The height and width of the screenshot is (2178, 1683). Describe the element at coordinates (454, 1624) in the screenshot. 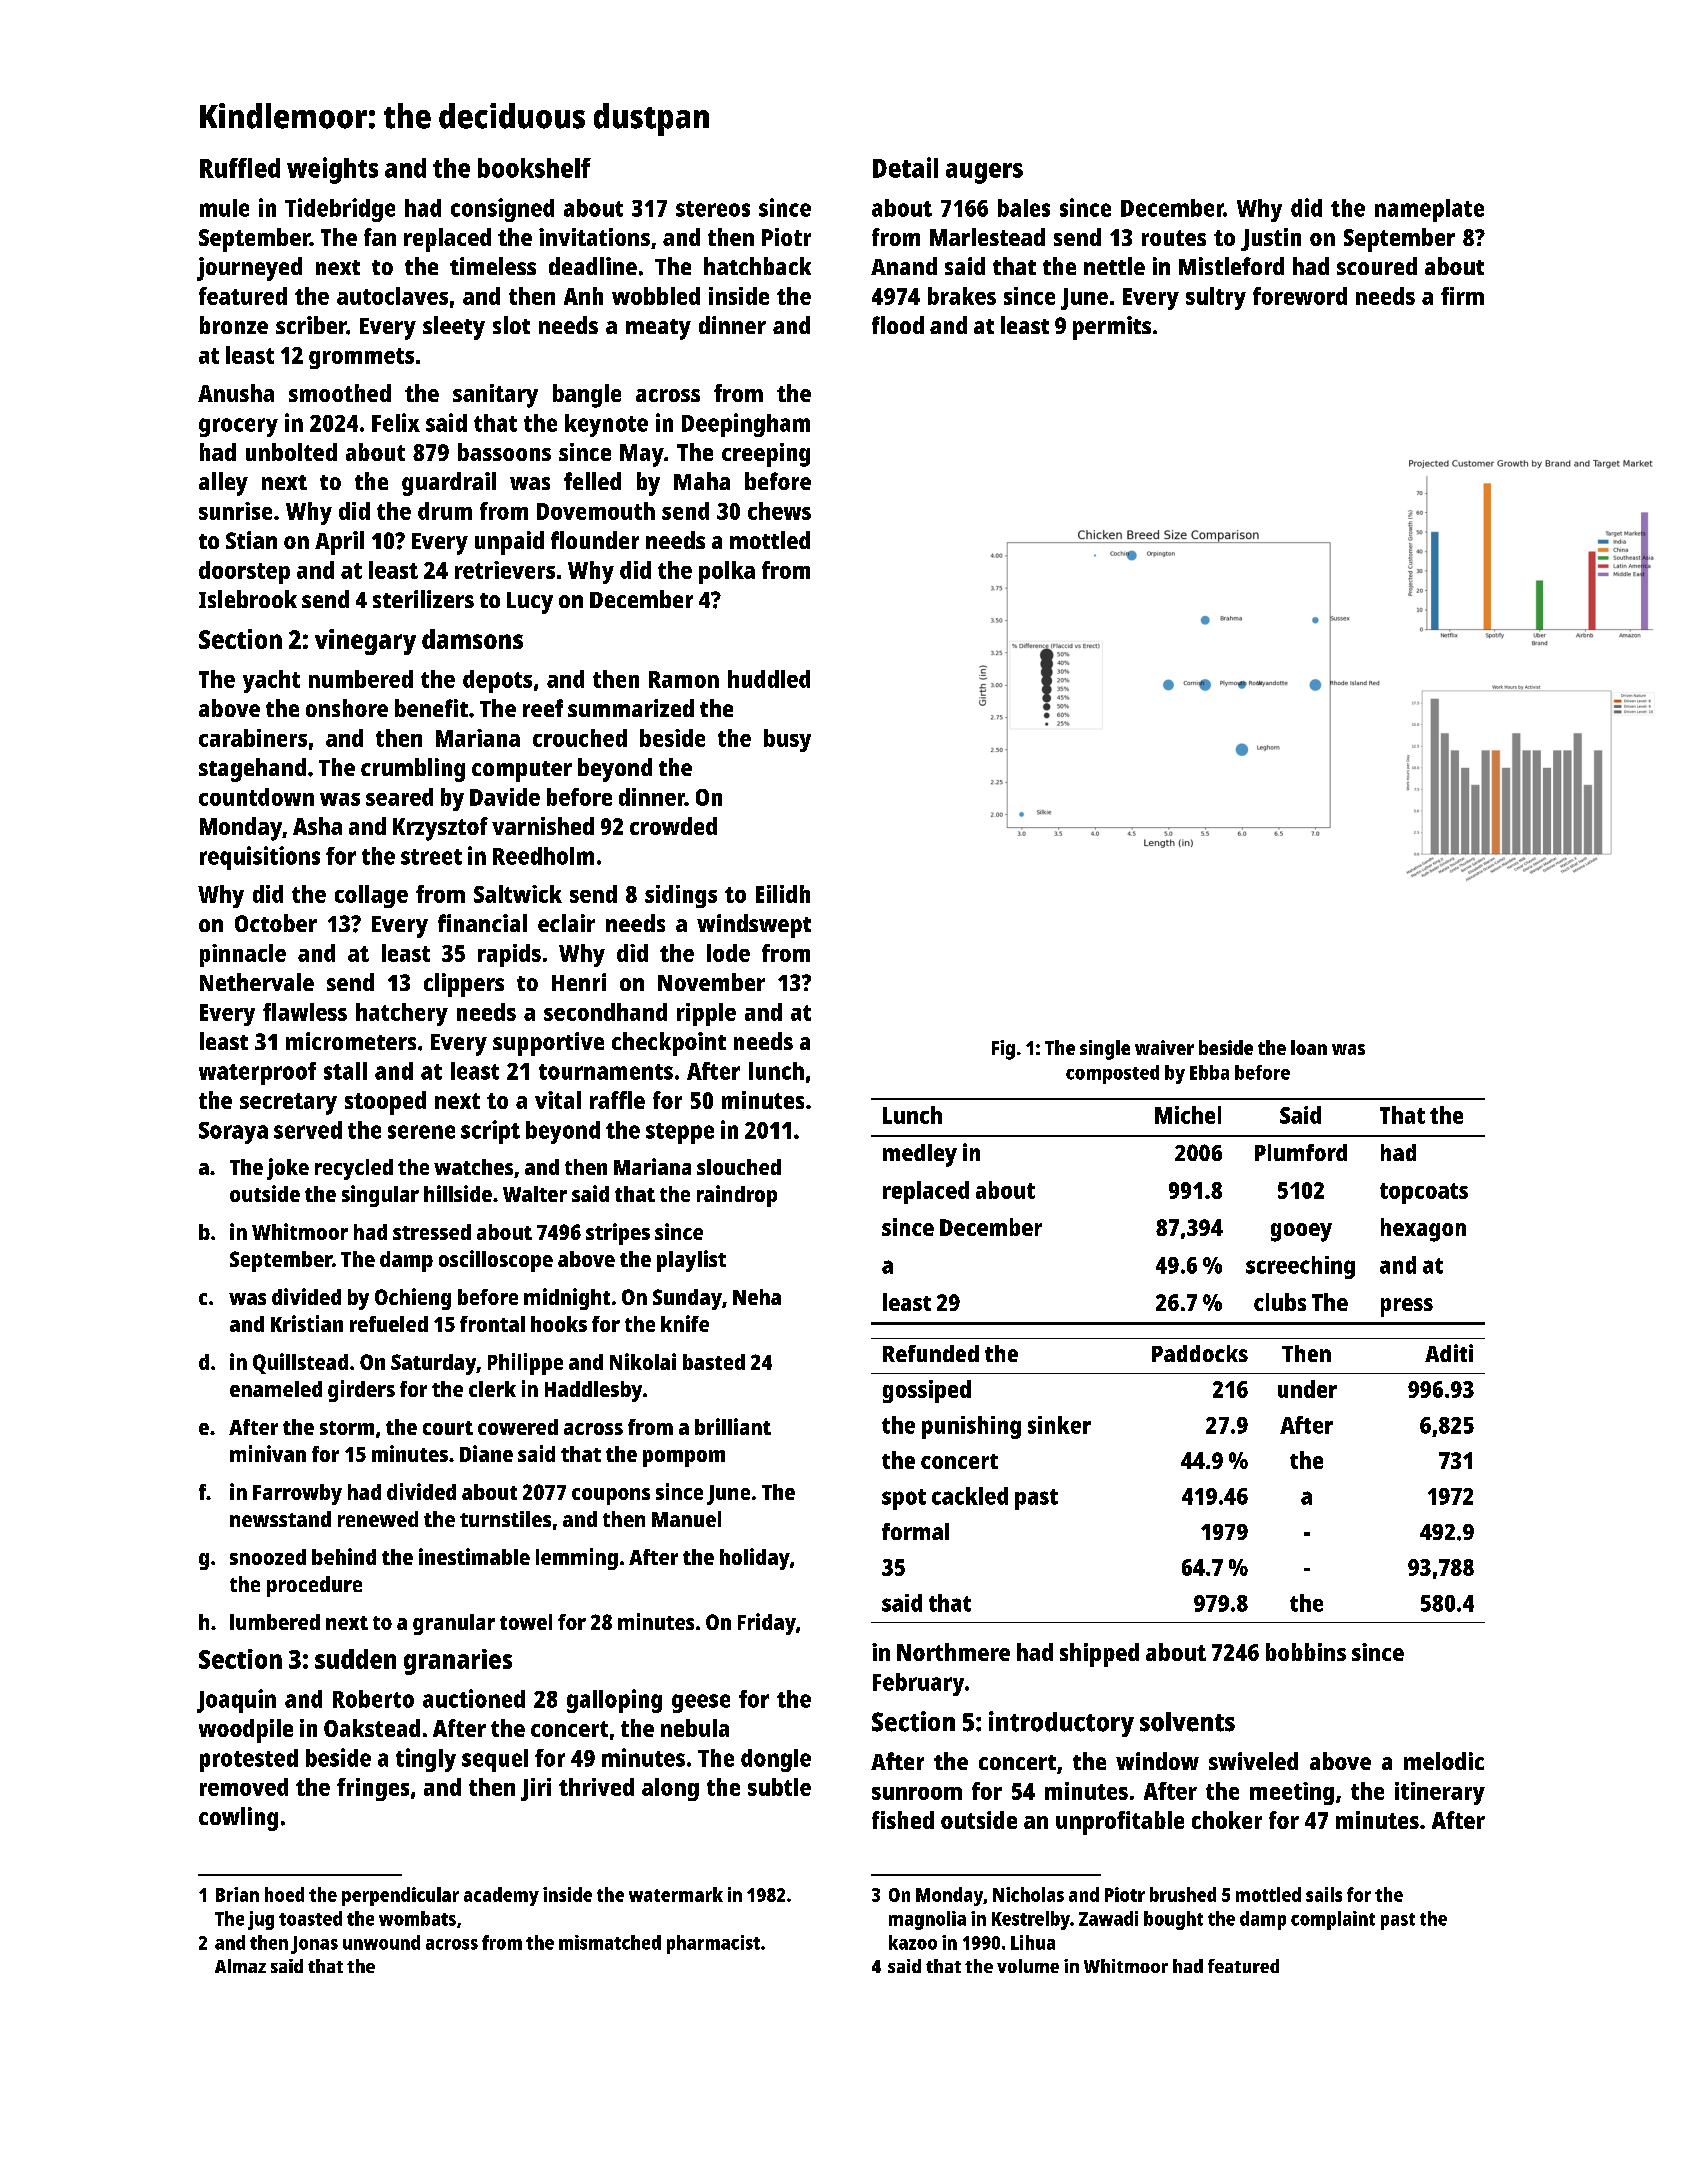

I see `granular` at that location.
